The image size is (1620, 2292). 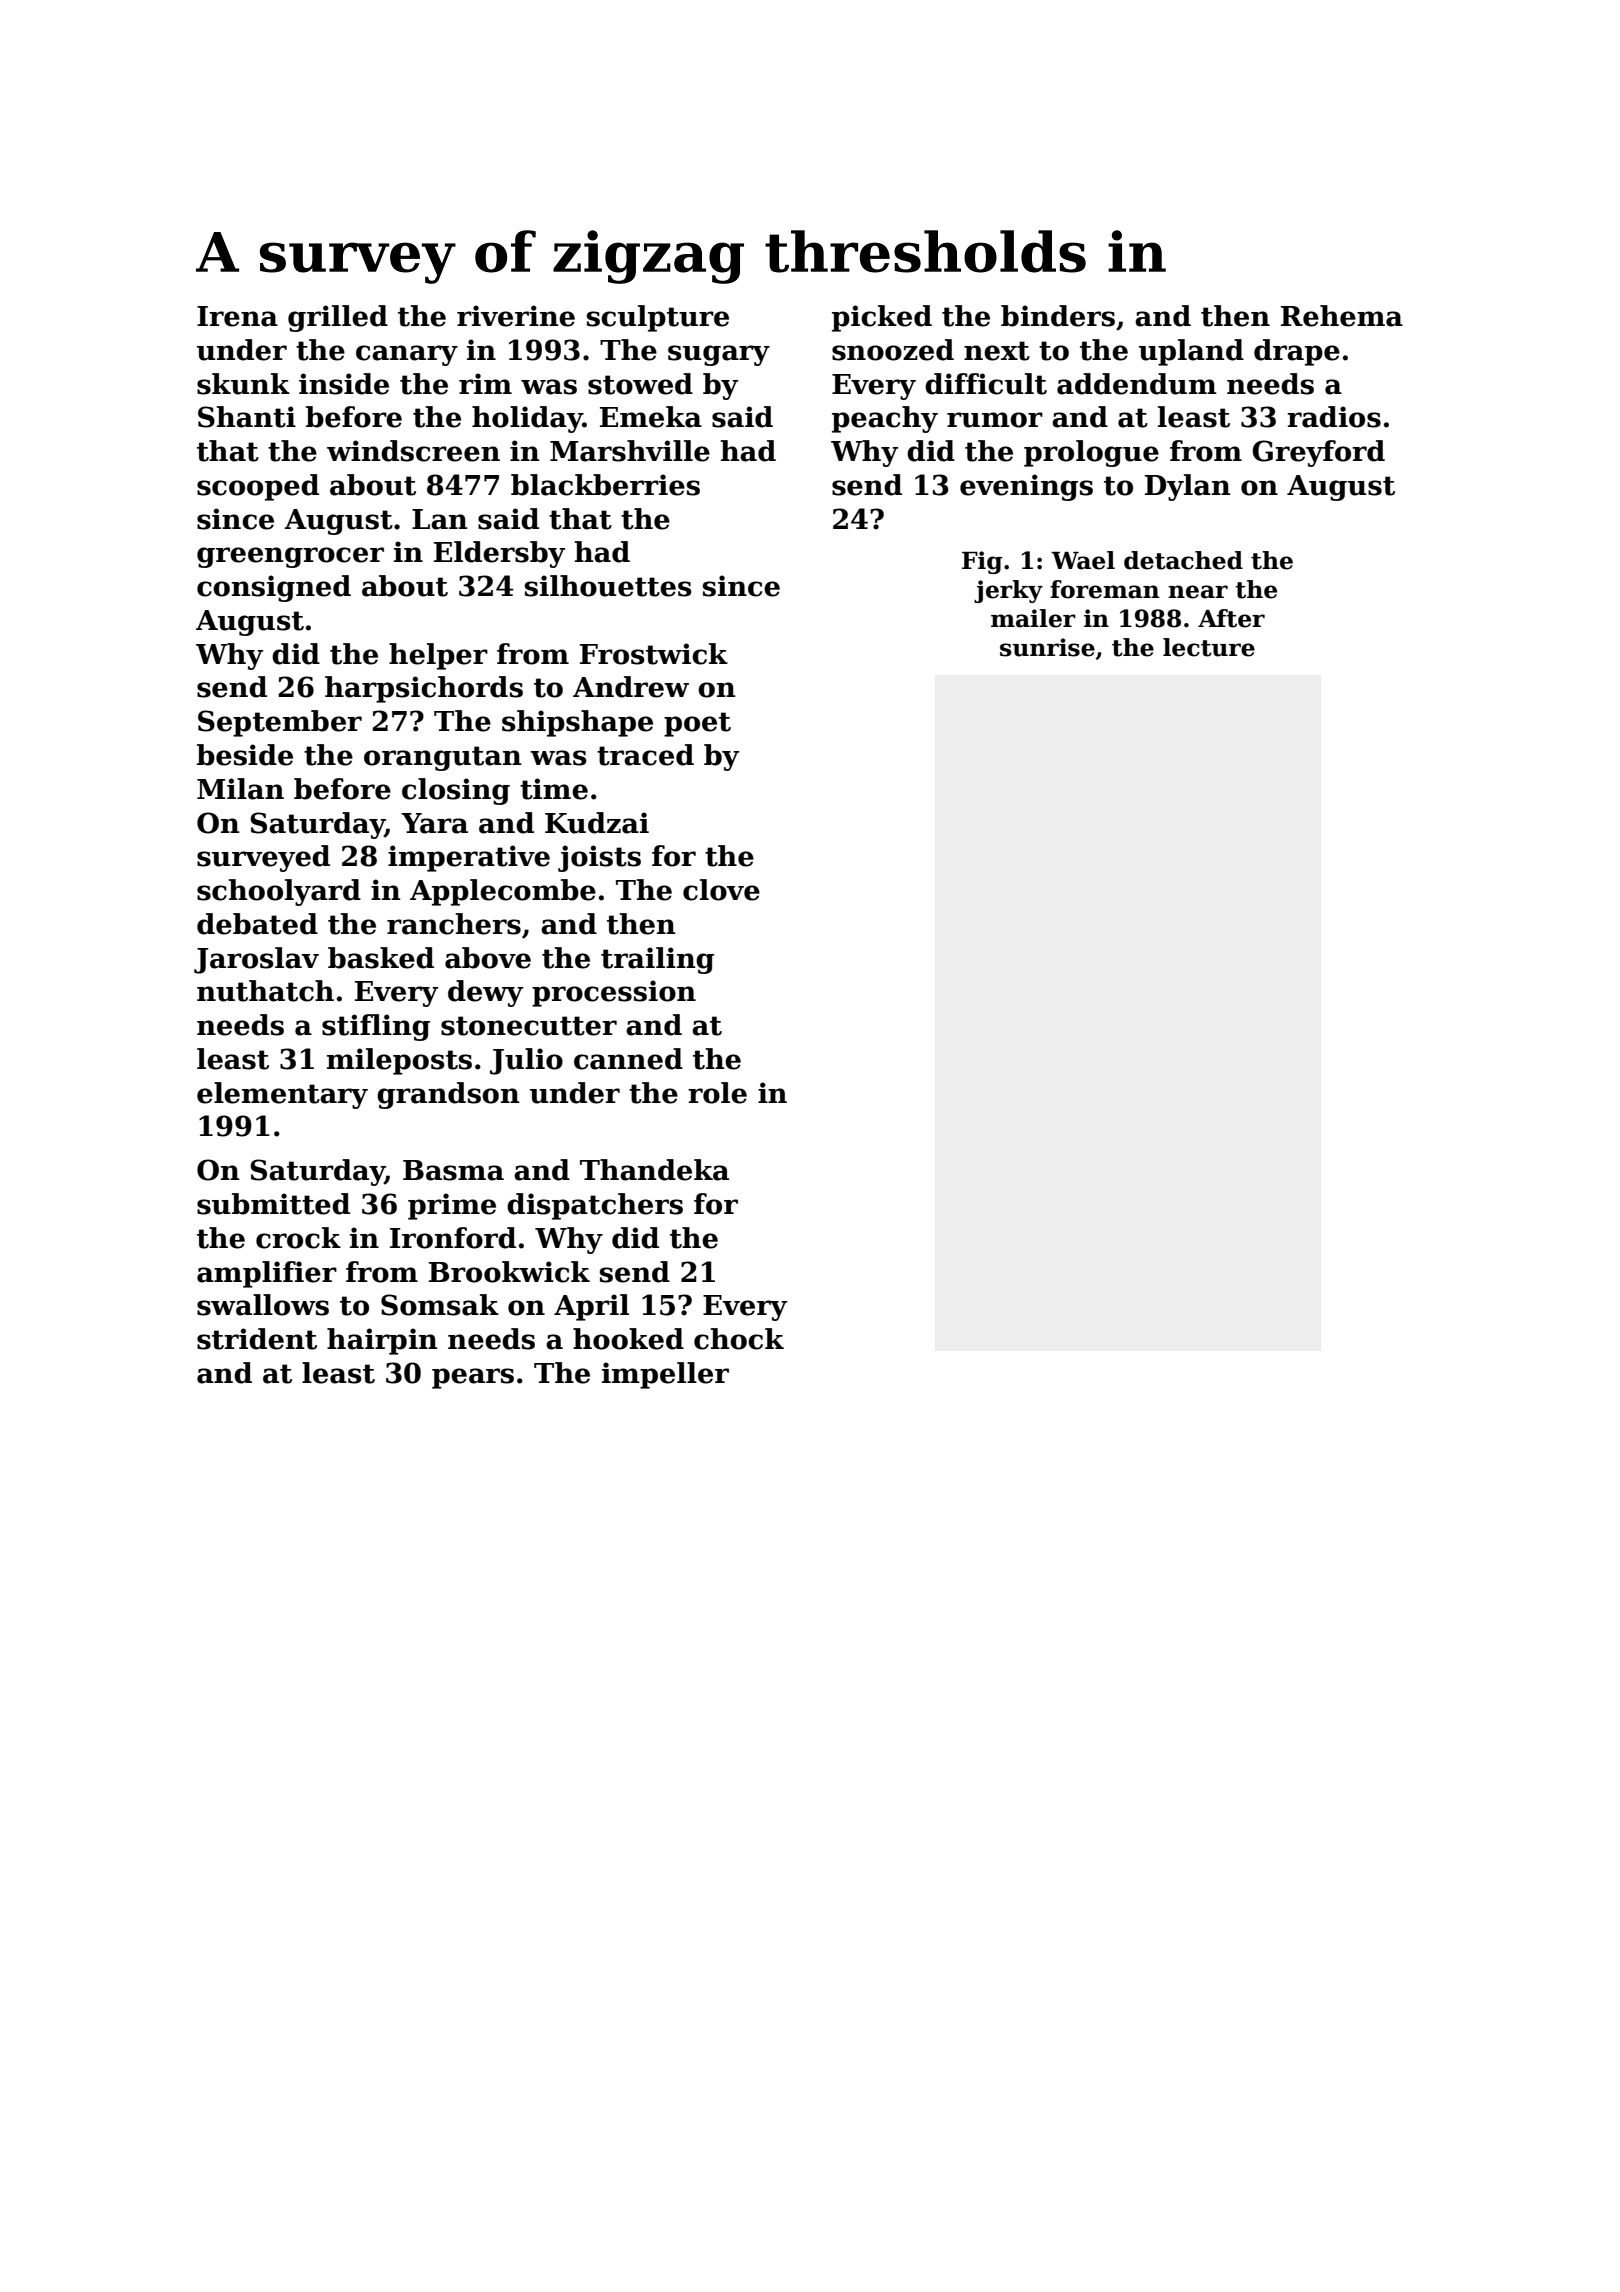 What do you see at coordinates (717, 1093) in the screenshot?
I see `role` at bounding box center [717, 1093].
